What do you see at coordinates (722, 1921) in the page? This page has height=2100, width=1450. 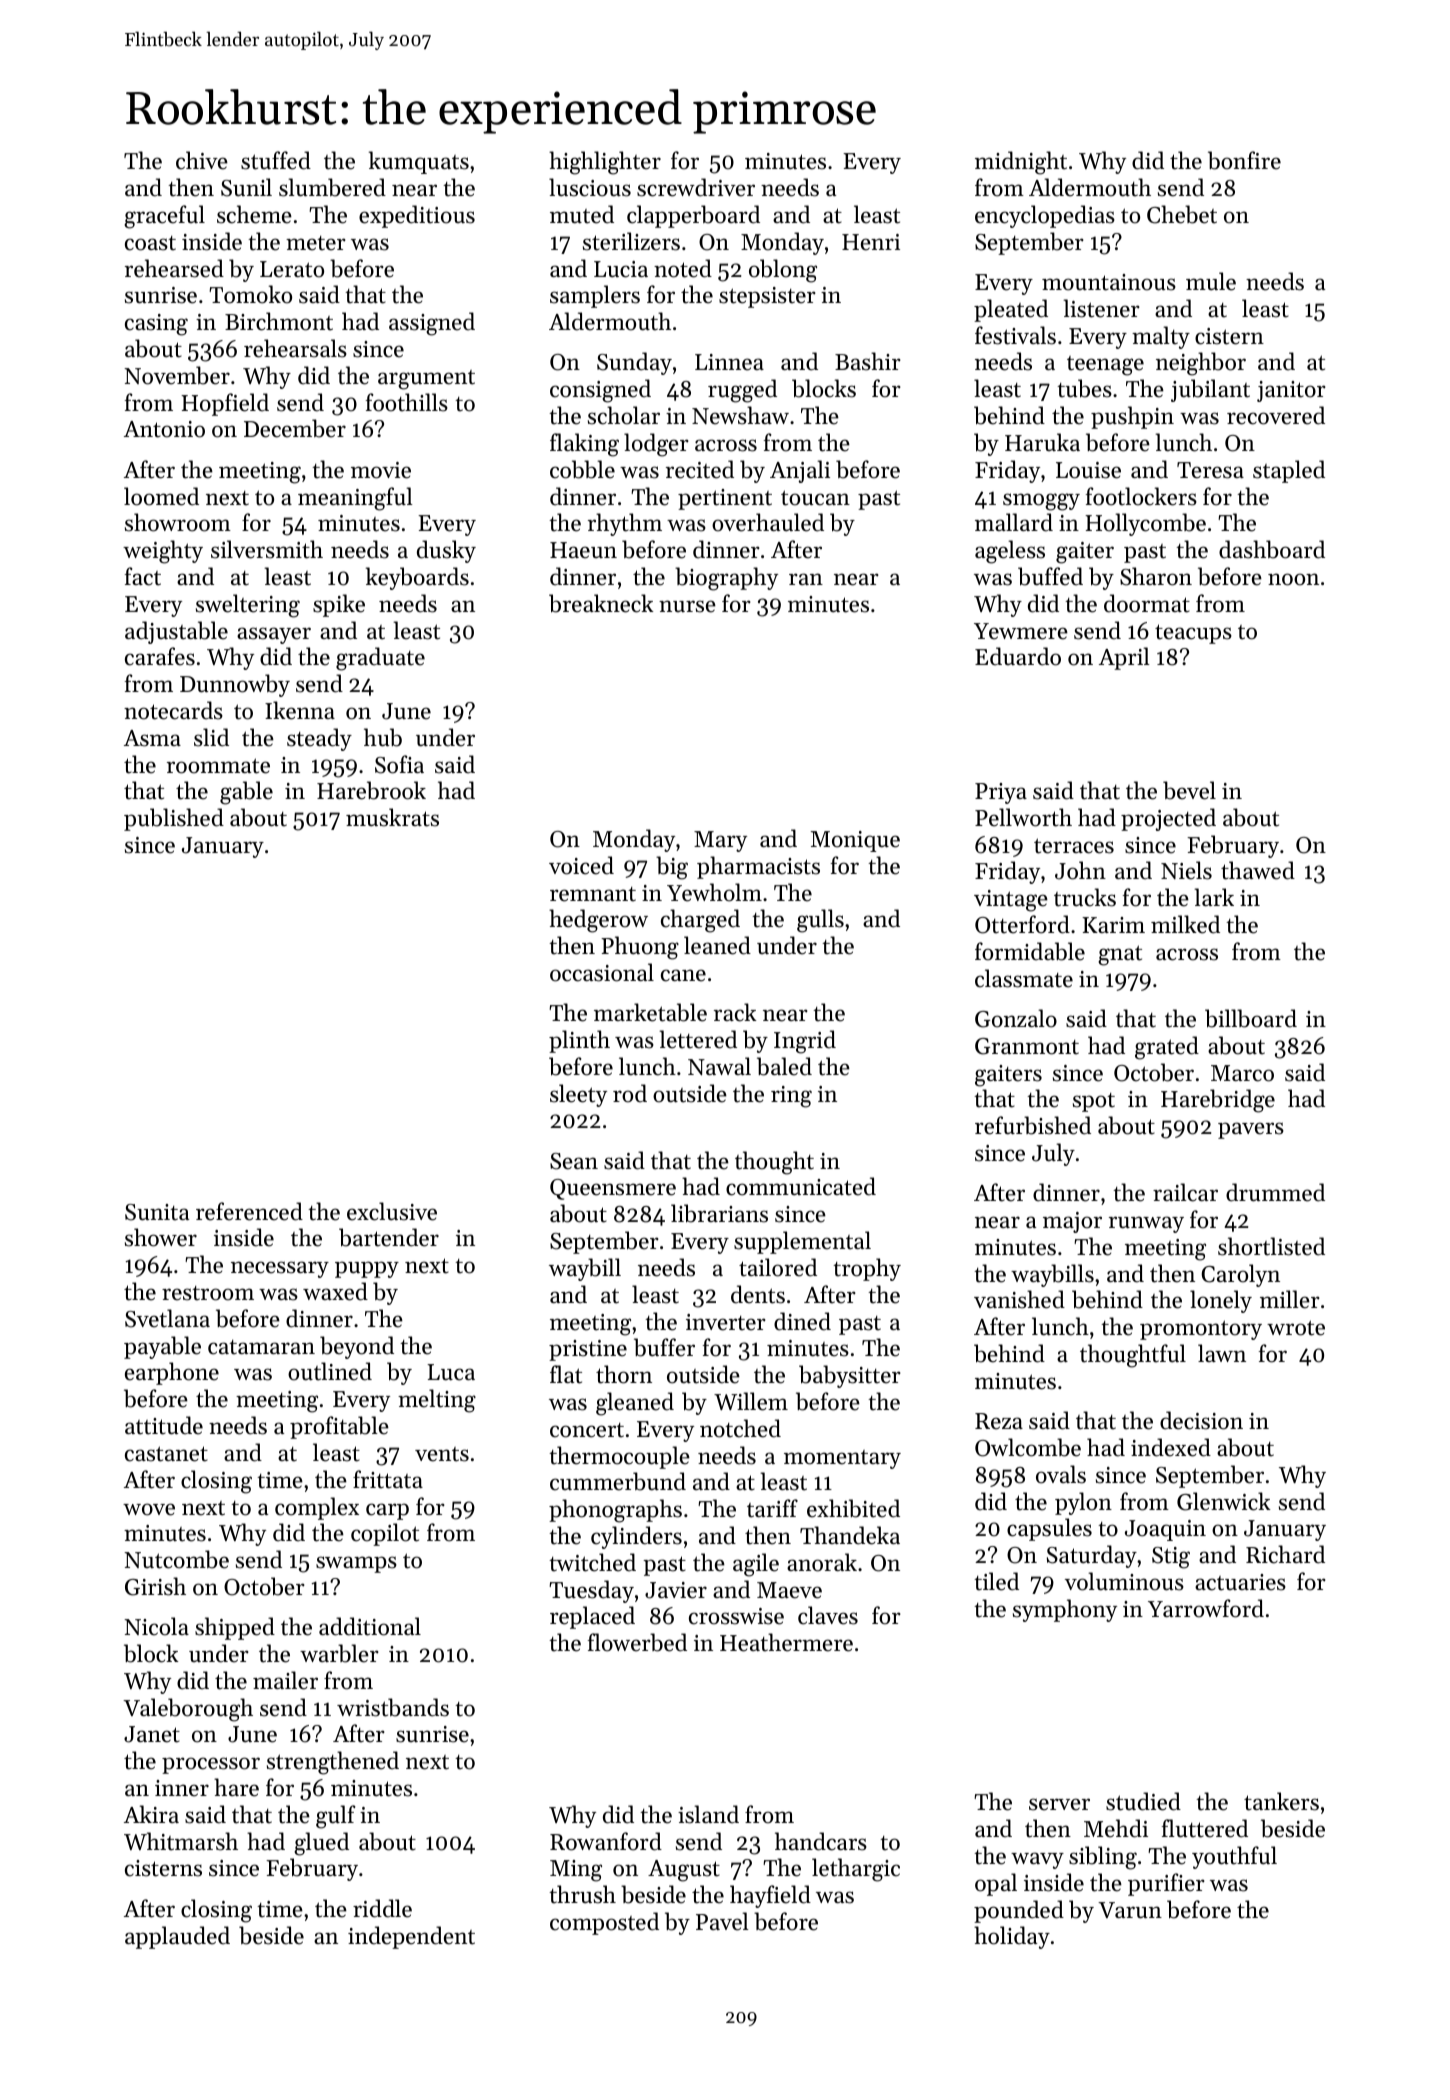 I see `Pavel` at bounding box center [722, 1921].
